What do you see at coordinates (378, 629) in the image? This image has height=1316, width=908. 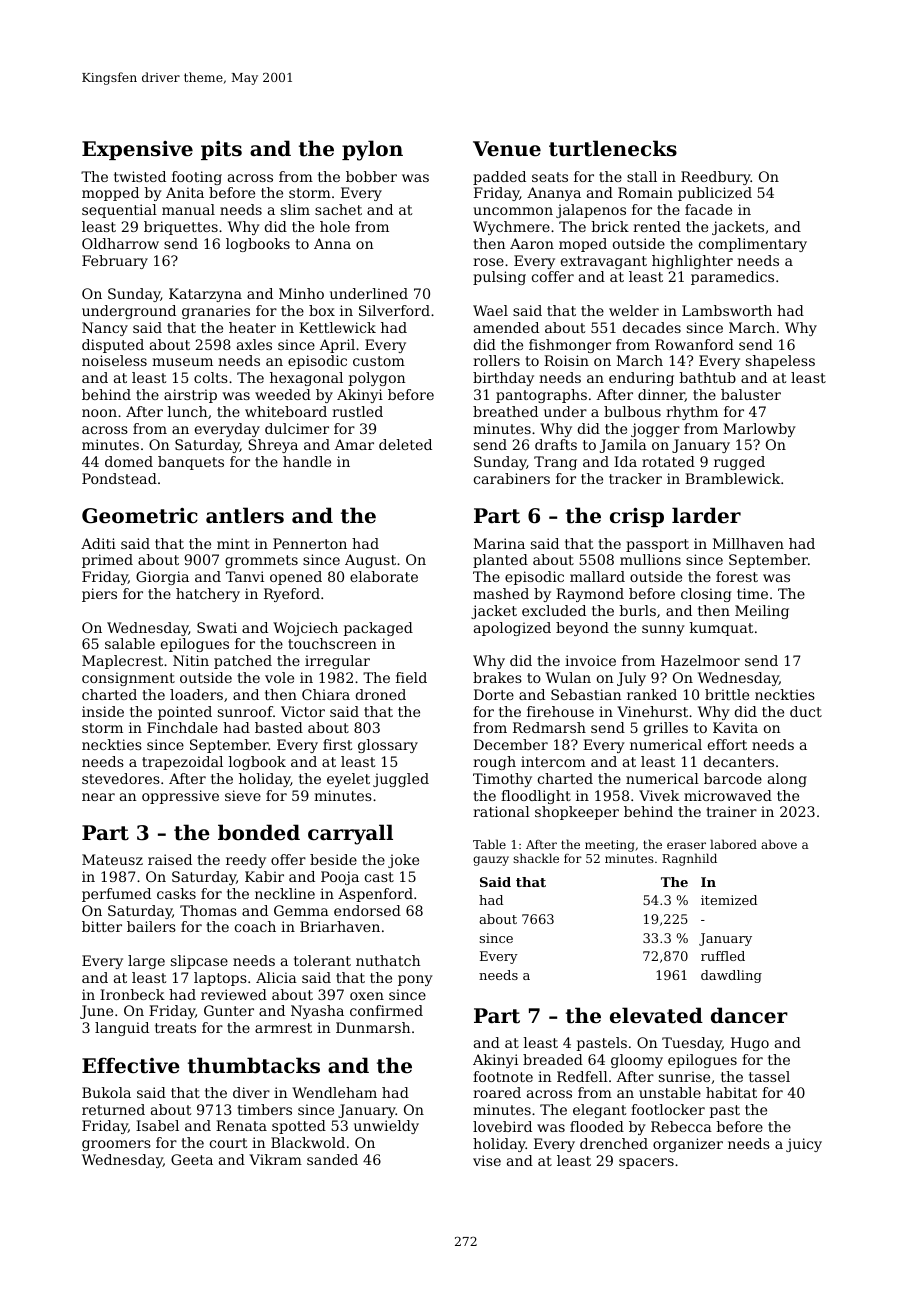 I see `packaged` at bounding box center [378, 629].
